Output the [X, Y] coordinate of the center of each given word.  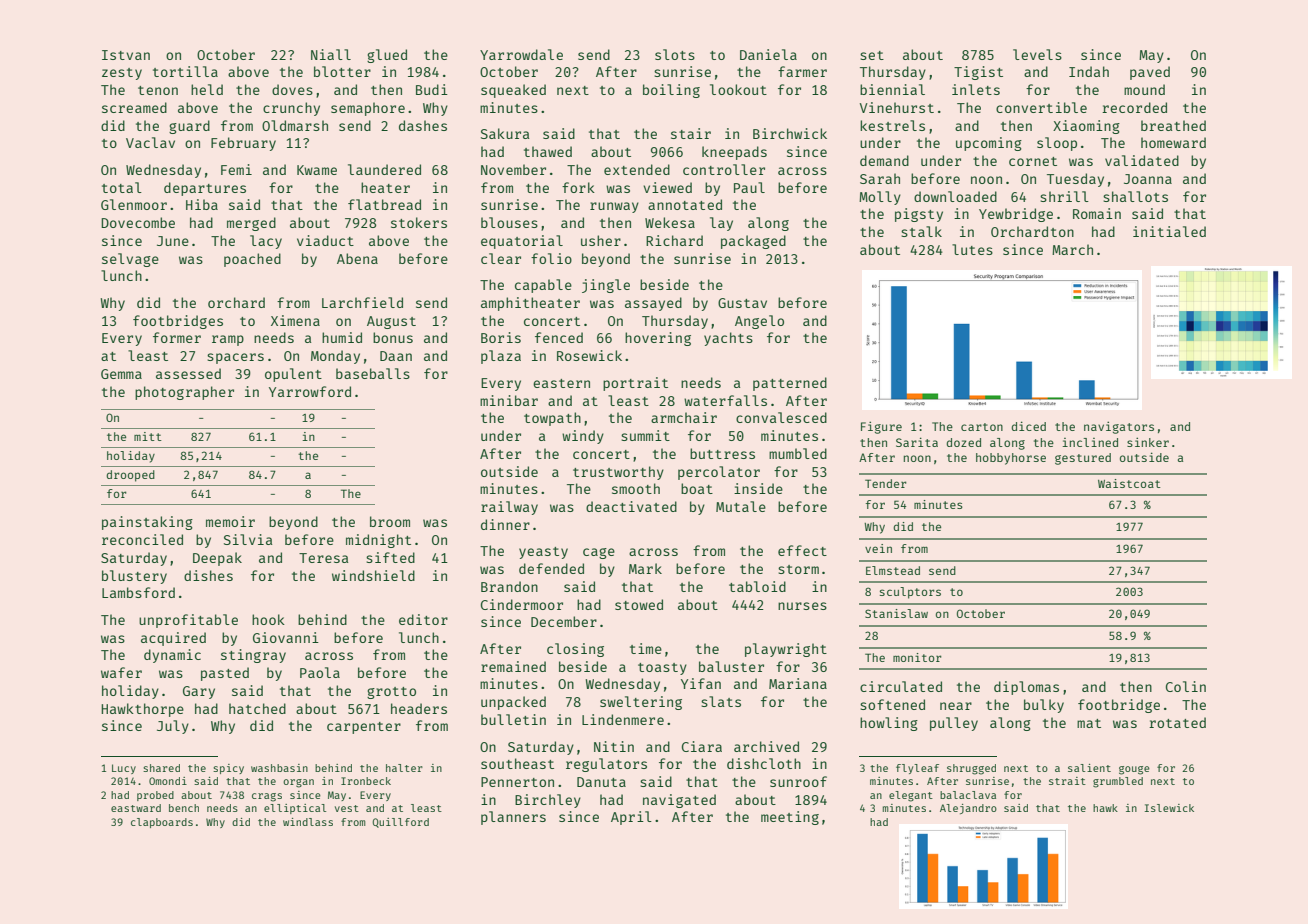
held [207, 89]
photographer [184, 393]
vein [878, 548]
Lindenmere [623, 719]
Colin [1186, 686]
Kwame [317, 170]
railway [509, 508]
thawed [548, 151]
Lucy [124, 769]
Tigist [978, 73]
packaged [753, 242]
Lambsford [138, 592]
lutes [972, 249]
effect [802, 550]
